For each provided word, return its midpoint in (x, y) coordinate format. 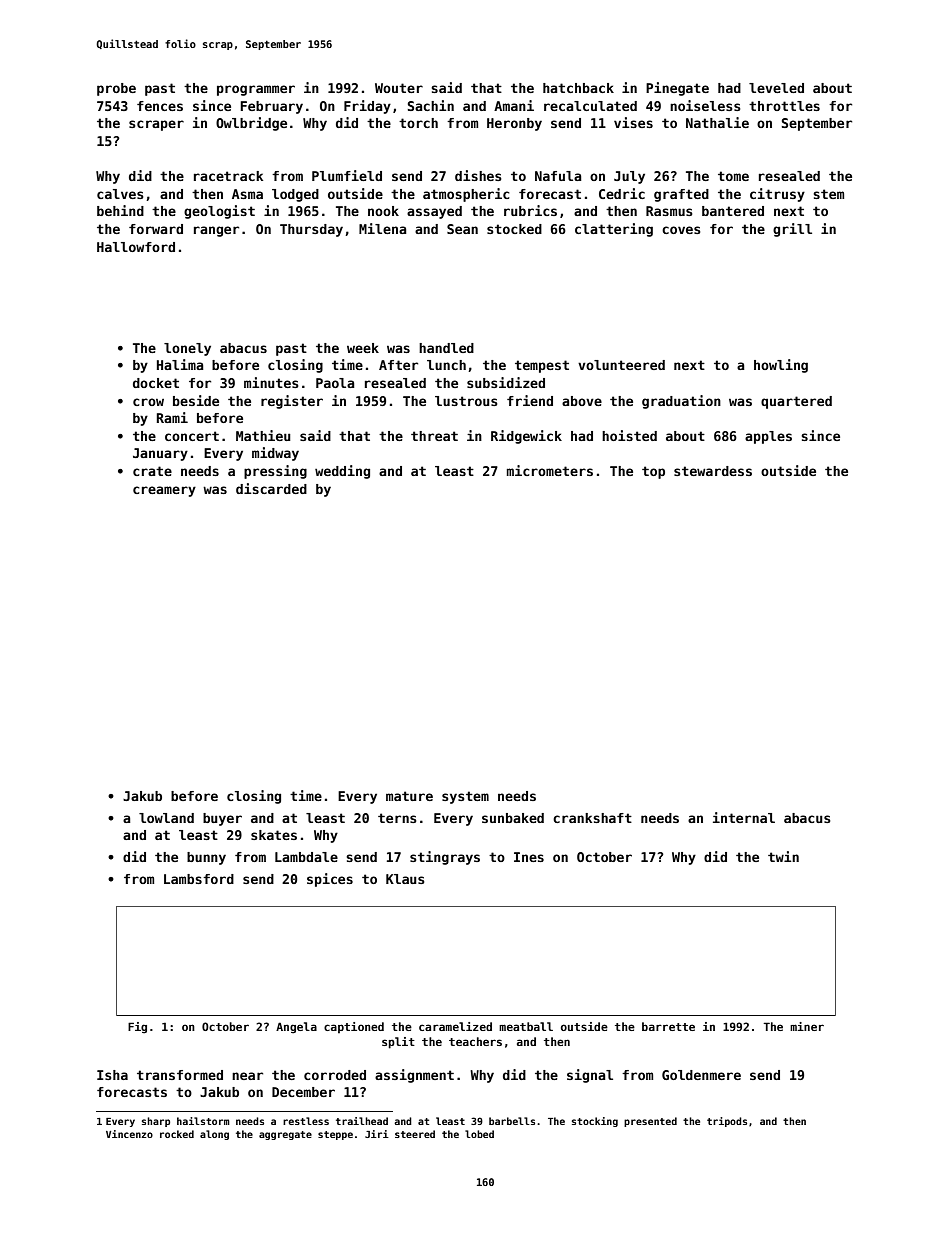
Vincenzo (129, 1134)
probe (116, 89)
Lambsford (199, 879)
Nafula (558, 176)
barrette (668, 1026)
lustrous (466, 401)
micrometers (550, 470)
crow (148, 402)
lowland (166, 818)
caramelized (455, 1026)
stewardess (713, 471)
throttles (784, 106)
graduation (681, 402)
